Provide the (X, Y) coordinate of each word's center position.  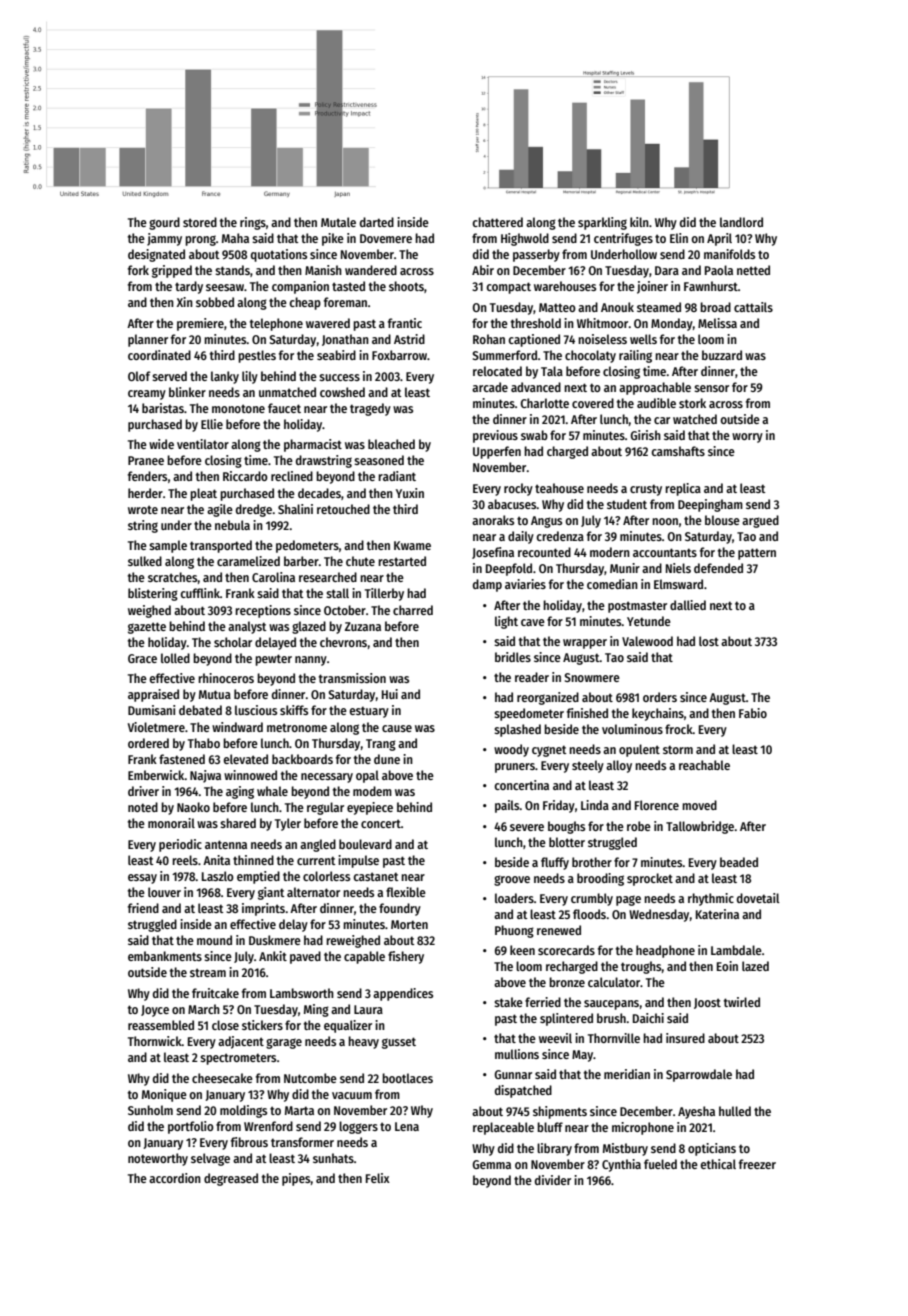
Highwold (525, 239)
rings (253, 223)
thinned (253, 860)
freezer (757, 1164)
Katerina (717, 914)
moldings (243, 1111)
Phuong (514, 931)
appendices (403, 994)
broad (715, 307)
